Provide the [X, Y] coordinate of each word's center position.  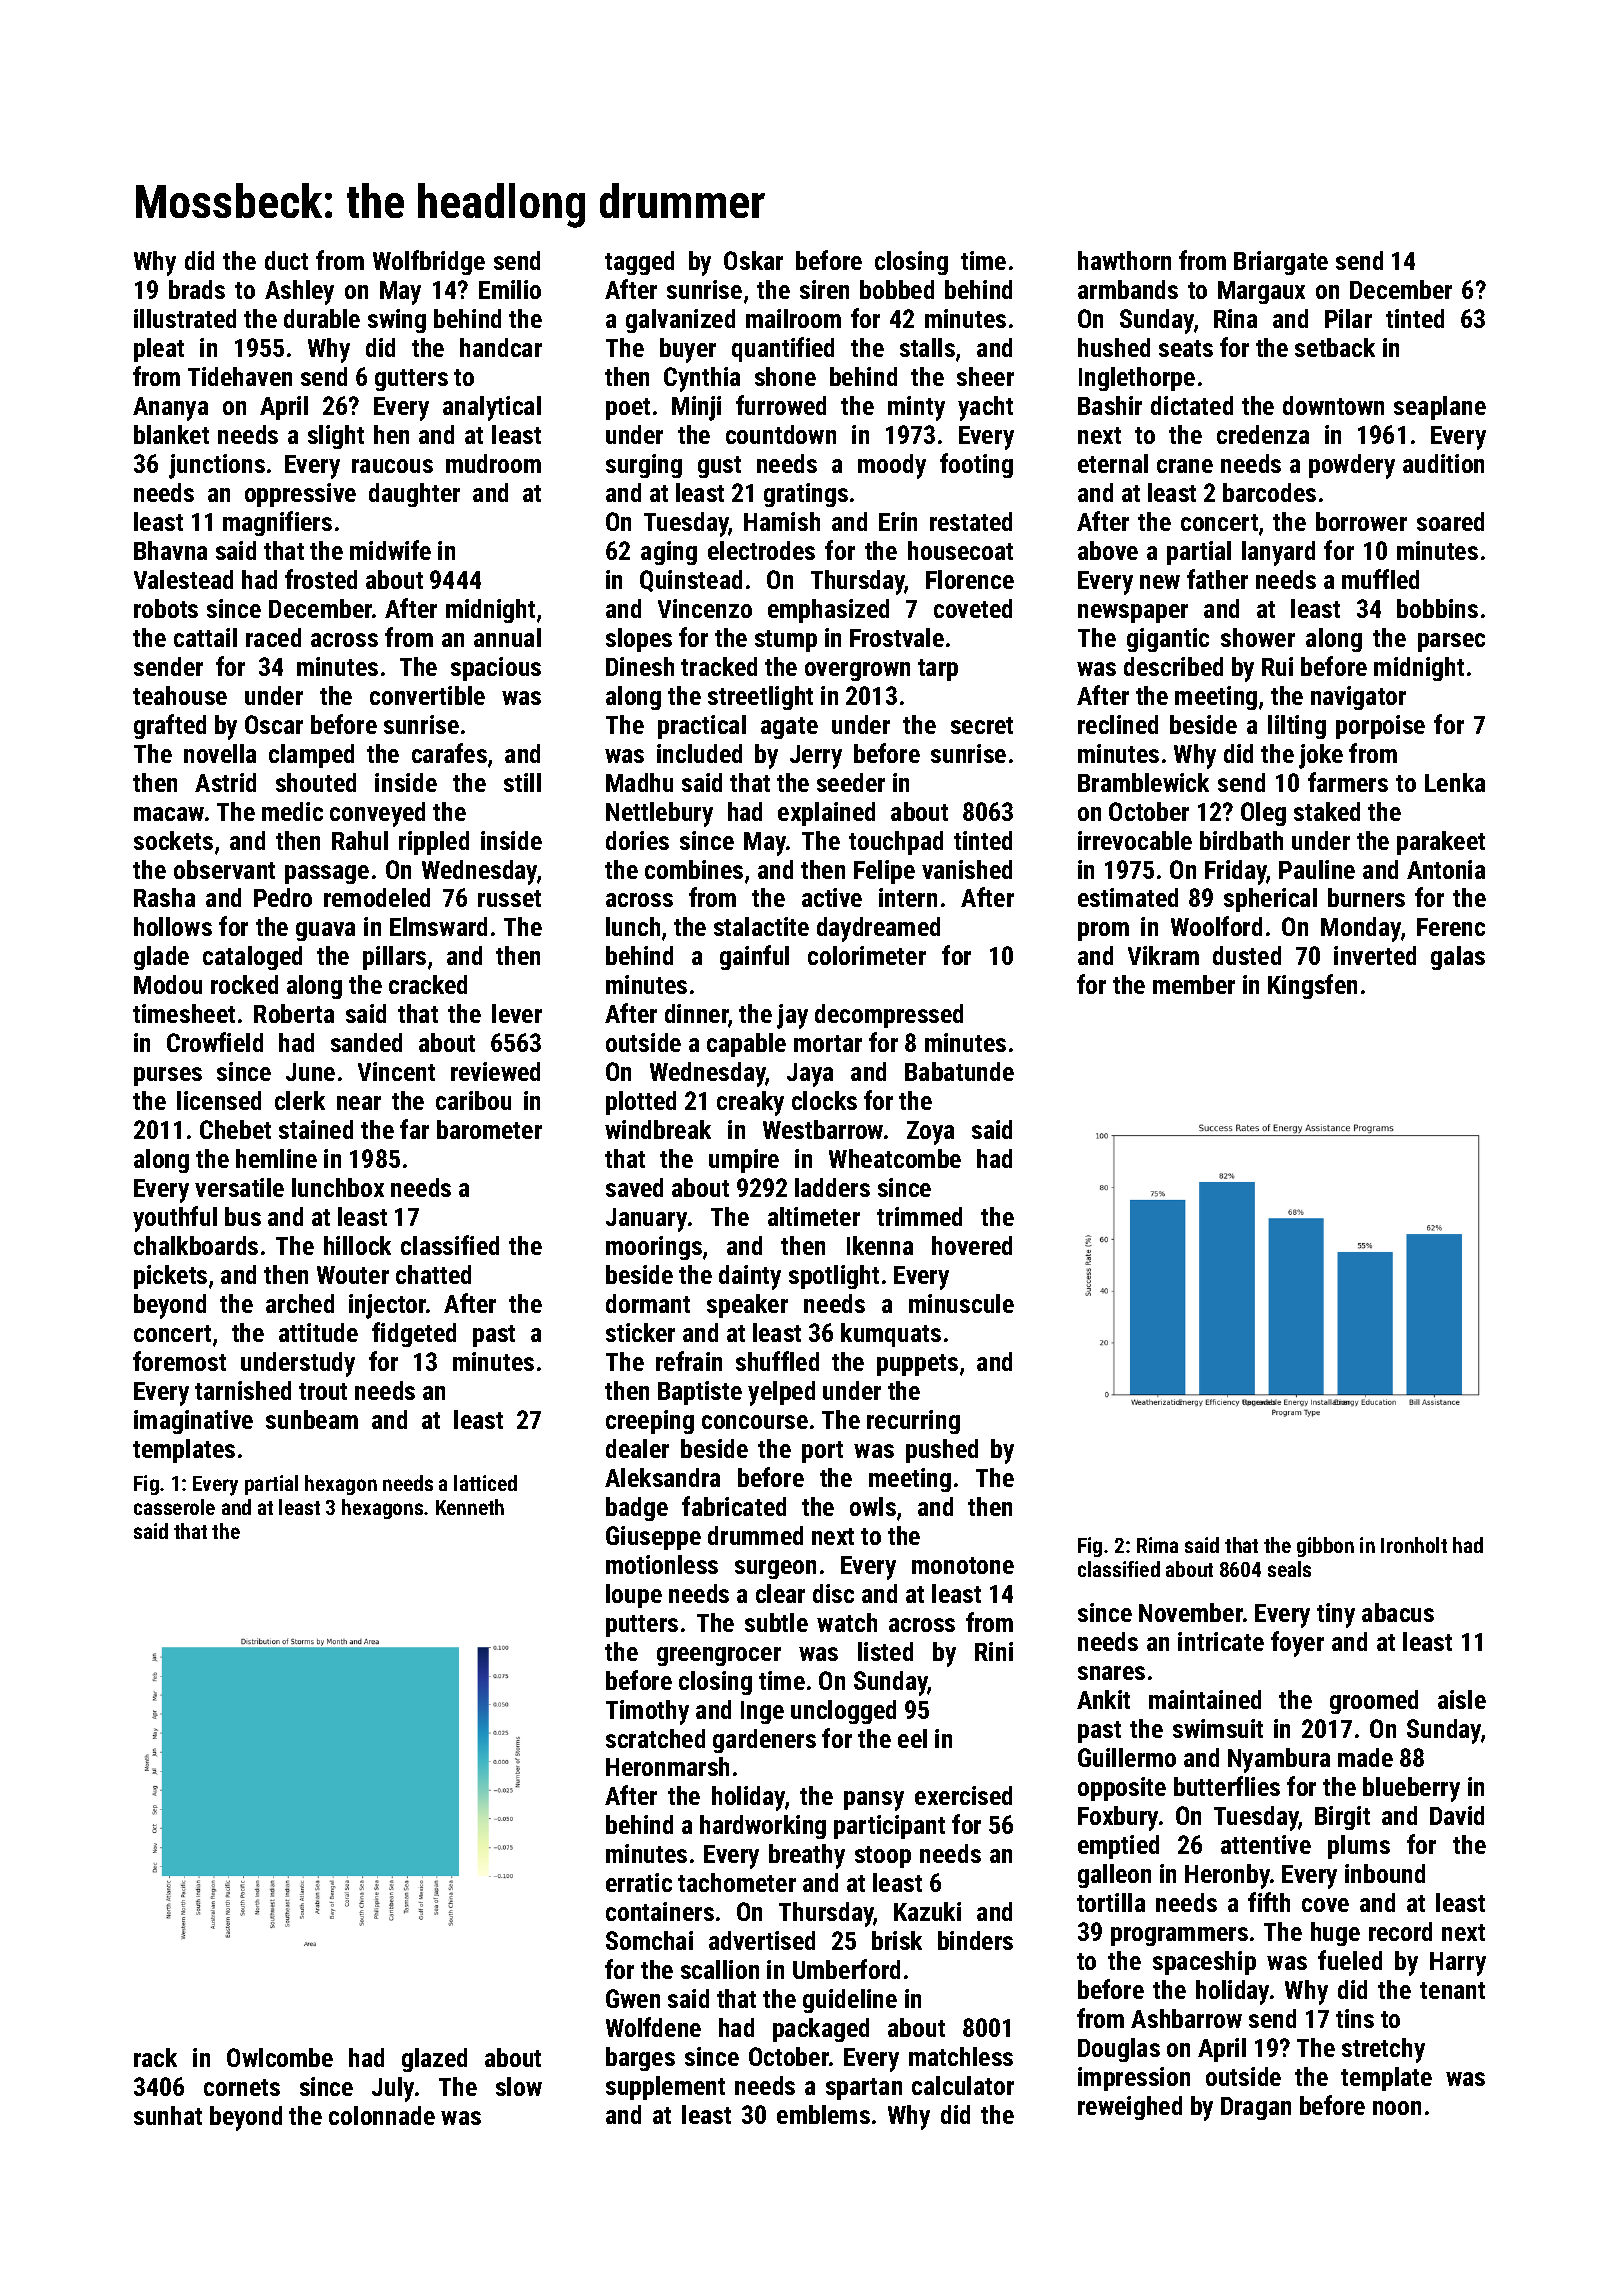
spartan [864, 2089]
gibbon [1325, 1547]
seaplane [1440, 408]
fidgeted [414, 1334]
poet [628, 409]
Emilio [510, 289]
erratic [639, 1882]
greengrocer [719, 1656]
